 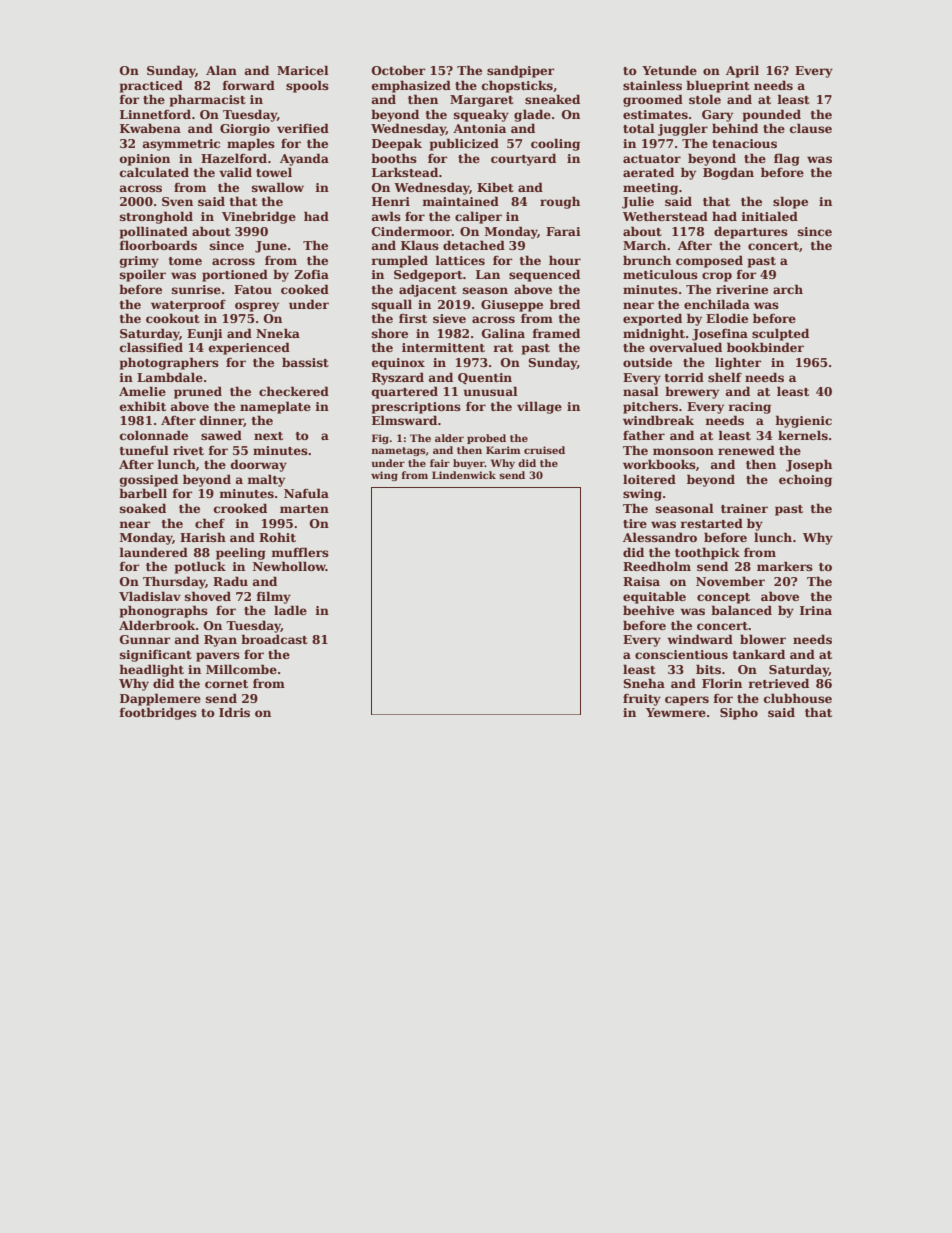 What do you see at coordinates (413, 318) in the image?
I see `first` at bounding box center [413, 318].
